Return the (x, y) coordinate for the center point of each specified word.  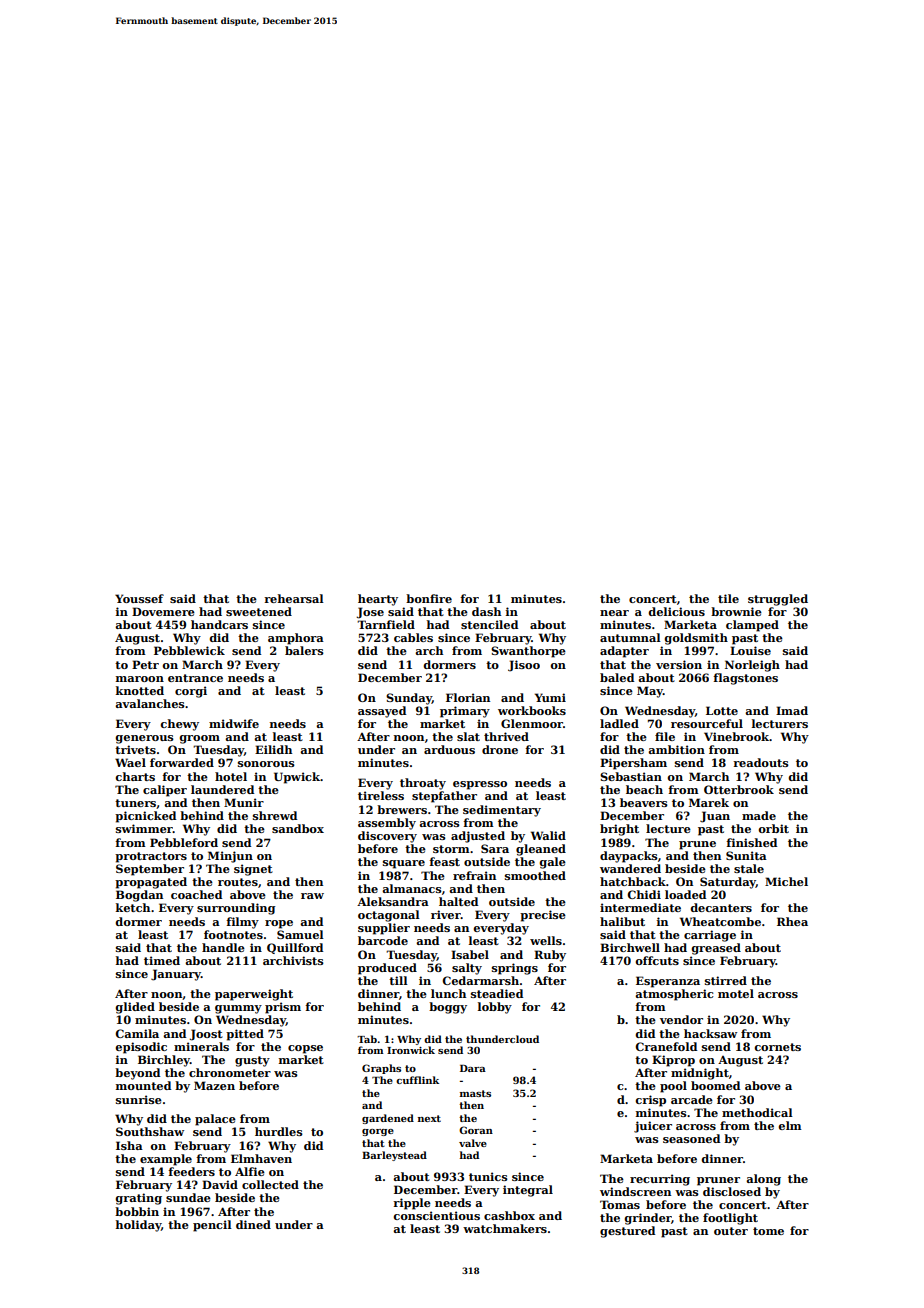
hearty (378, 600)
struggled (778, 600)
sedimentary (502, 811)
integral (528, 1191)
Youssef (139, 598)
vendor (681, 1019)
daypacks (629, 857)
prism (283, 1008)
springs (515, 969)
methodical (757, 1112)
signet (253, 870)
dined (253, 1224)
